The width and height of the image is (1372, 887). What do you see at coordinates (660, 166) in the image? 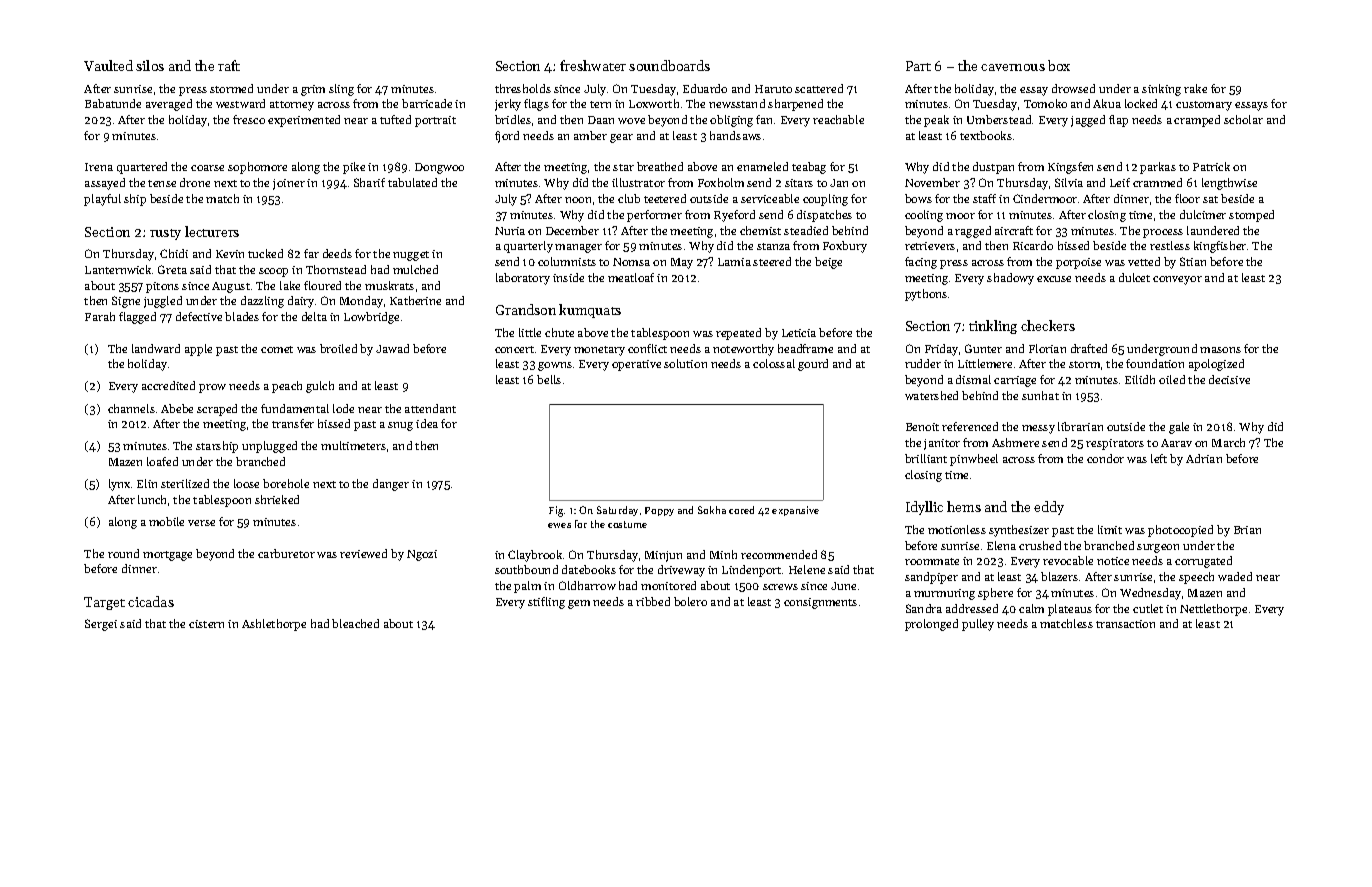
I see `breathed` at bounding box center [660, 166].
